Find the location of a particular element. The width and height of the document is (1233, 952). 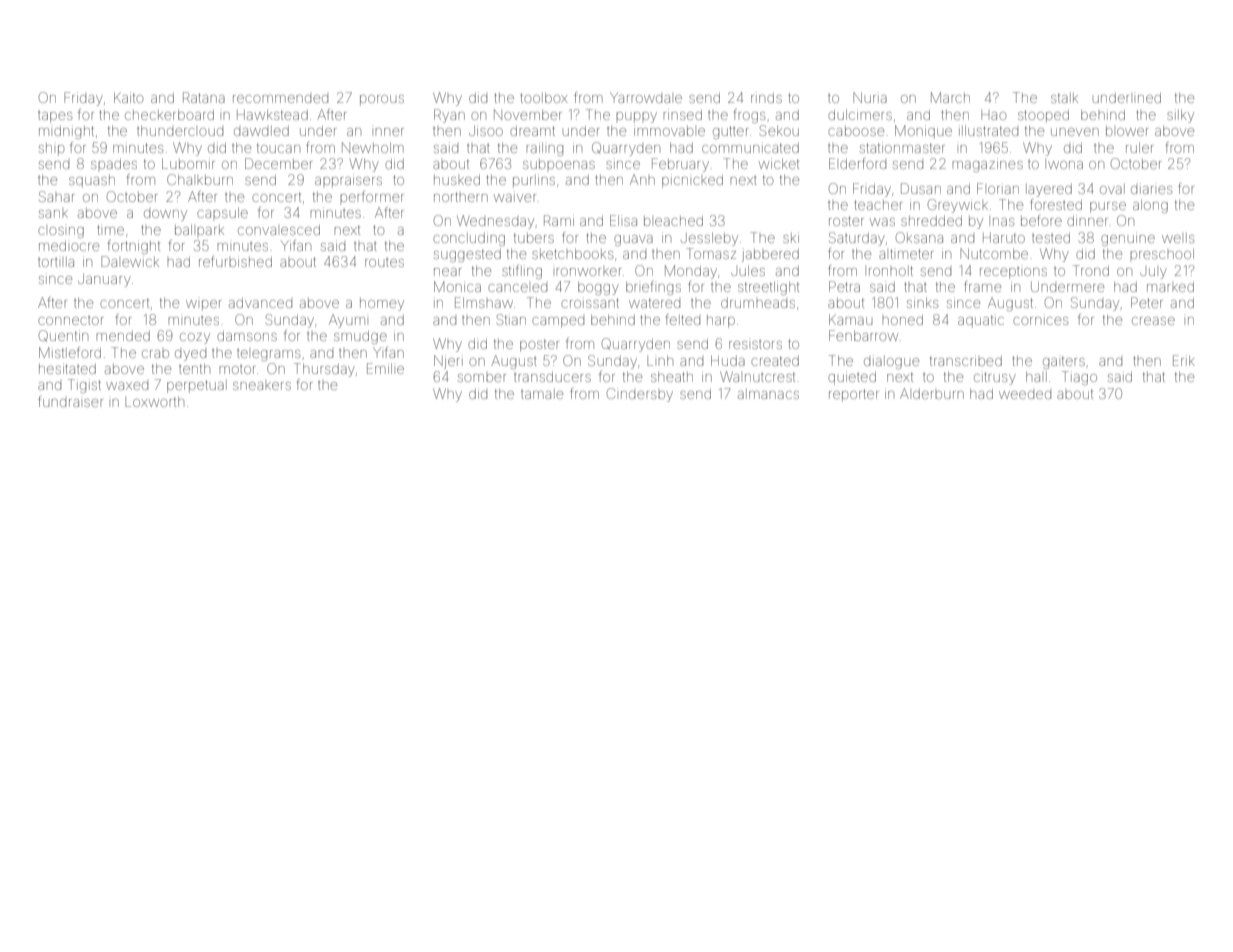

resistors is located at coordinates (755, 344).
